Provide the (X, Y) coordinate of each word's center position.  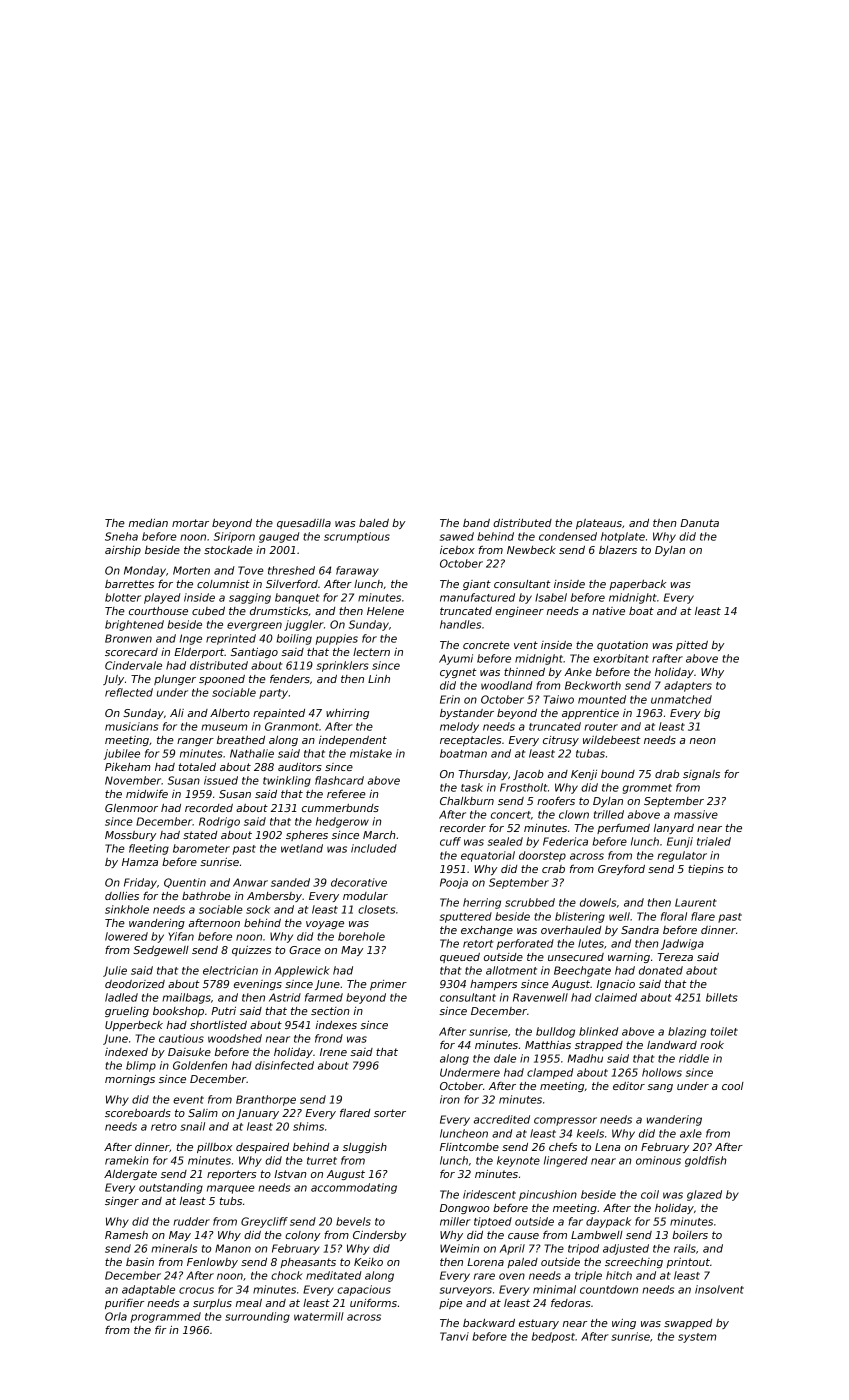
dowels (598, 902)
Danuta (699, 523)
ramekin (126, 1160)
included (374, 848)
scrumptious (357, 537)
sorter (390, 1113)
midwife (147, 793)
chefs (563, 1146)
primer (388, 985)
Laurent (696, 902)
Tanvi (454, 1336)
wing (624, 1324)
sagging (250, 598)
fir (160, 1330)
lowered (126, 936)
